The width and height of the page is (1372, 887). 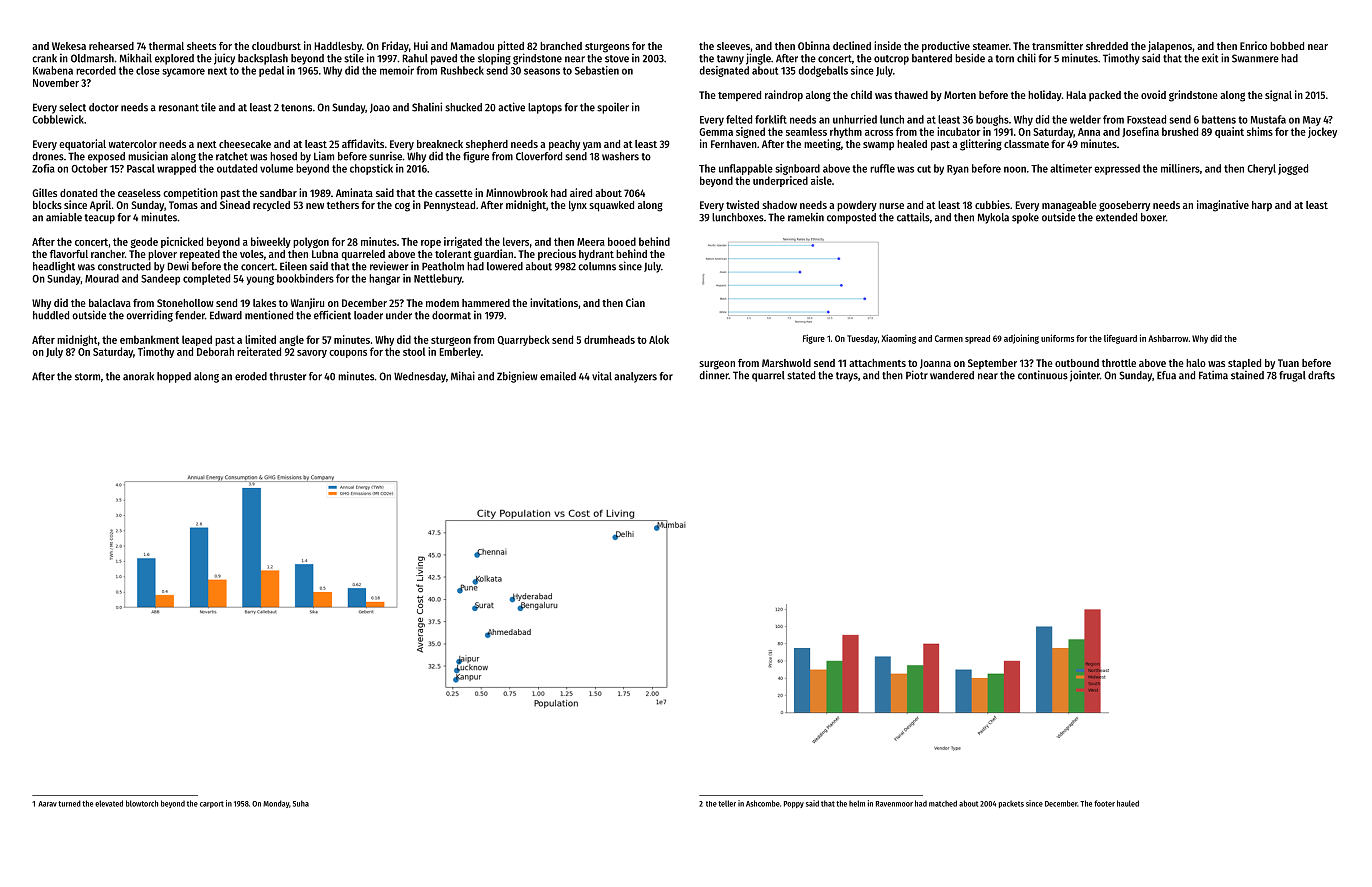 I want to click on jointer, so click(x=1085, y=376).
